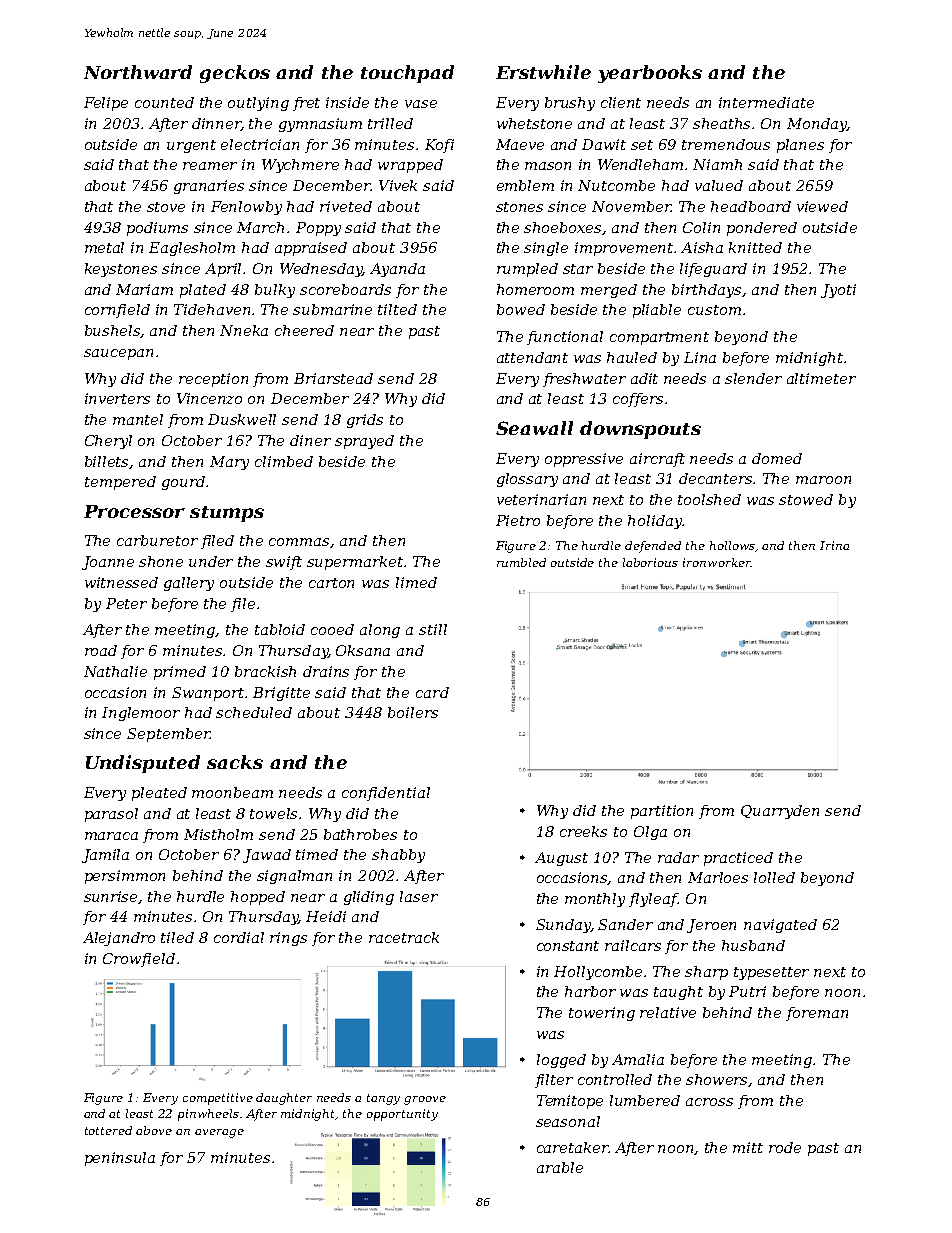 This screenshot has width=952, height=1233. Describe the element at coordinates (120, 1159) in the screenshot. I see `peninsula` at that location.
